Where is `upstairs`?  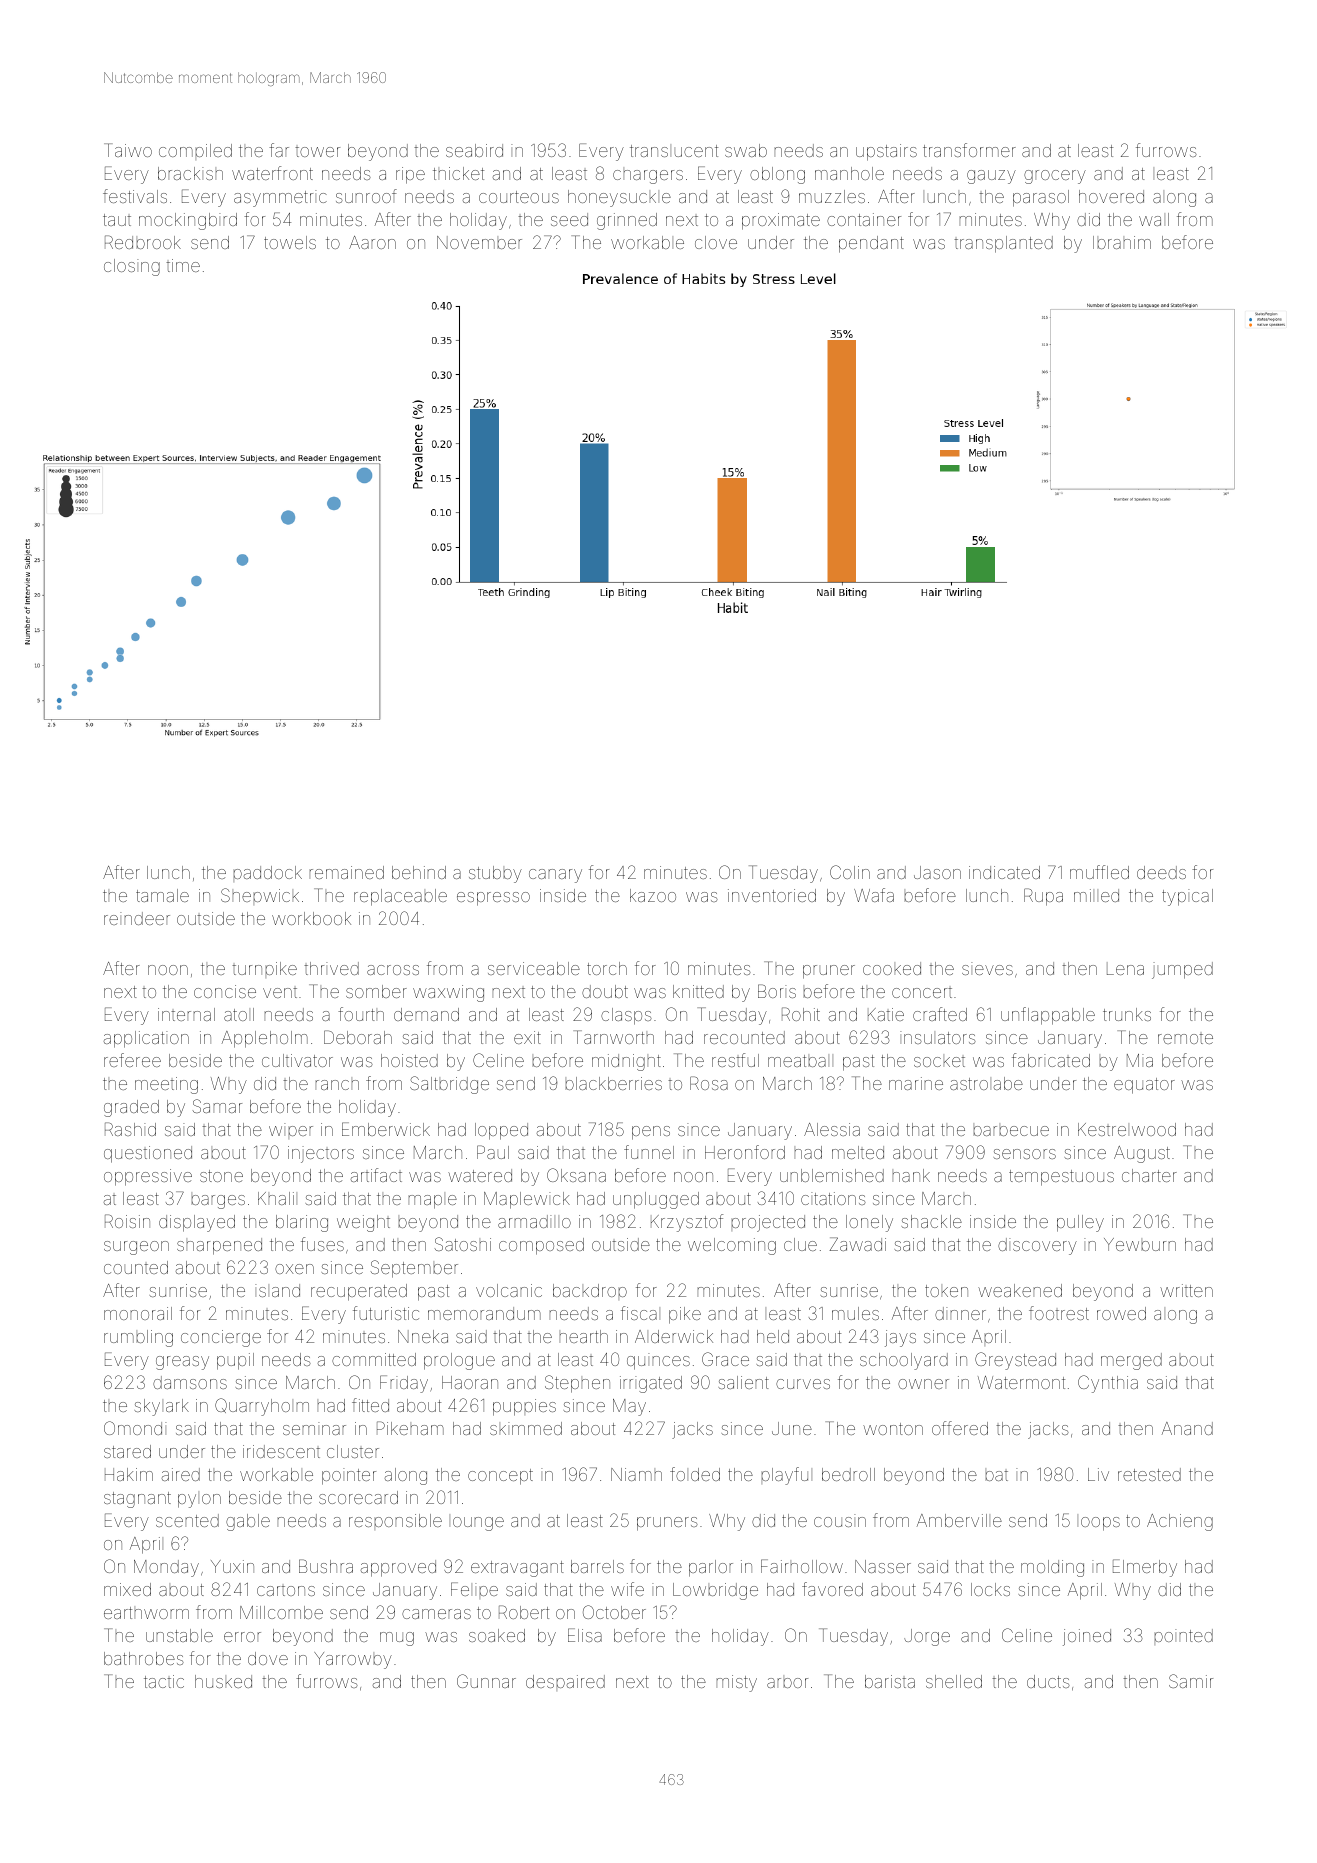
upstairs is located at coordinates (886, 152).
